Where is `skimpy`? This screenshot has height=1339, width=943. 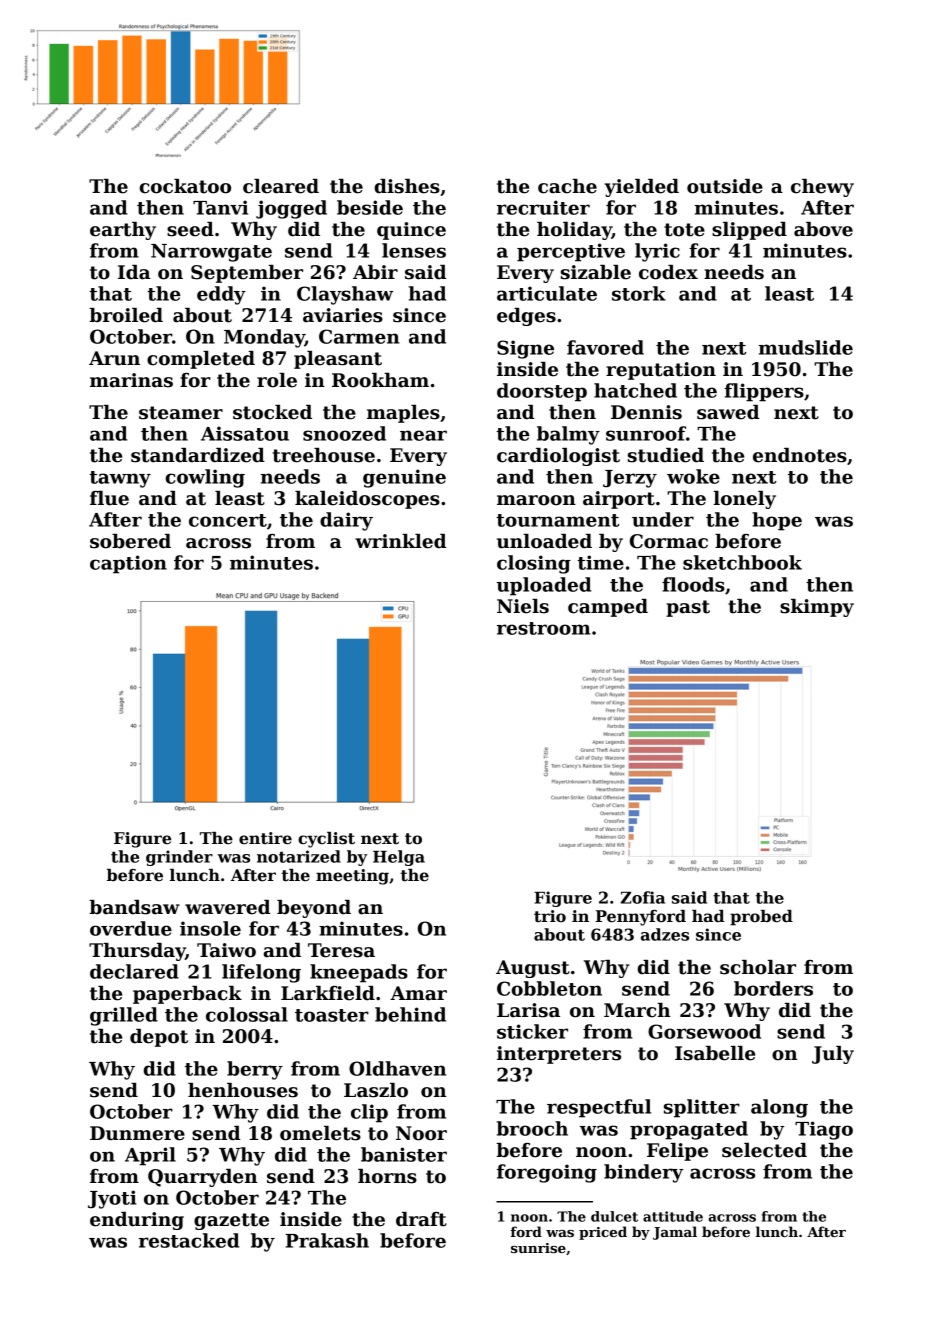
skimpy is located at coordinates (817, 608).
